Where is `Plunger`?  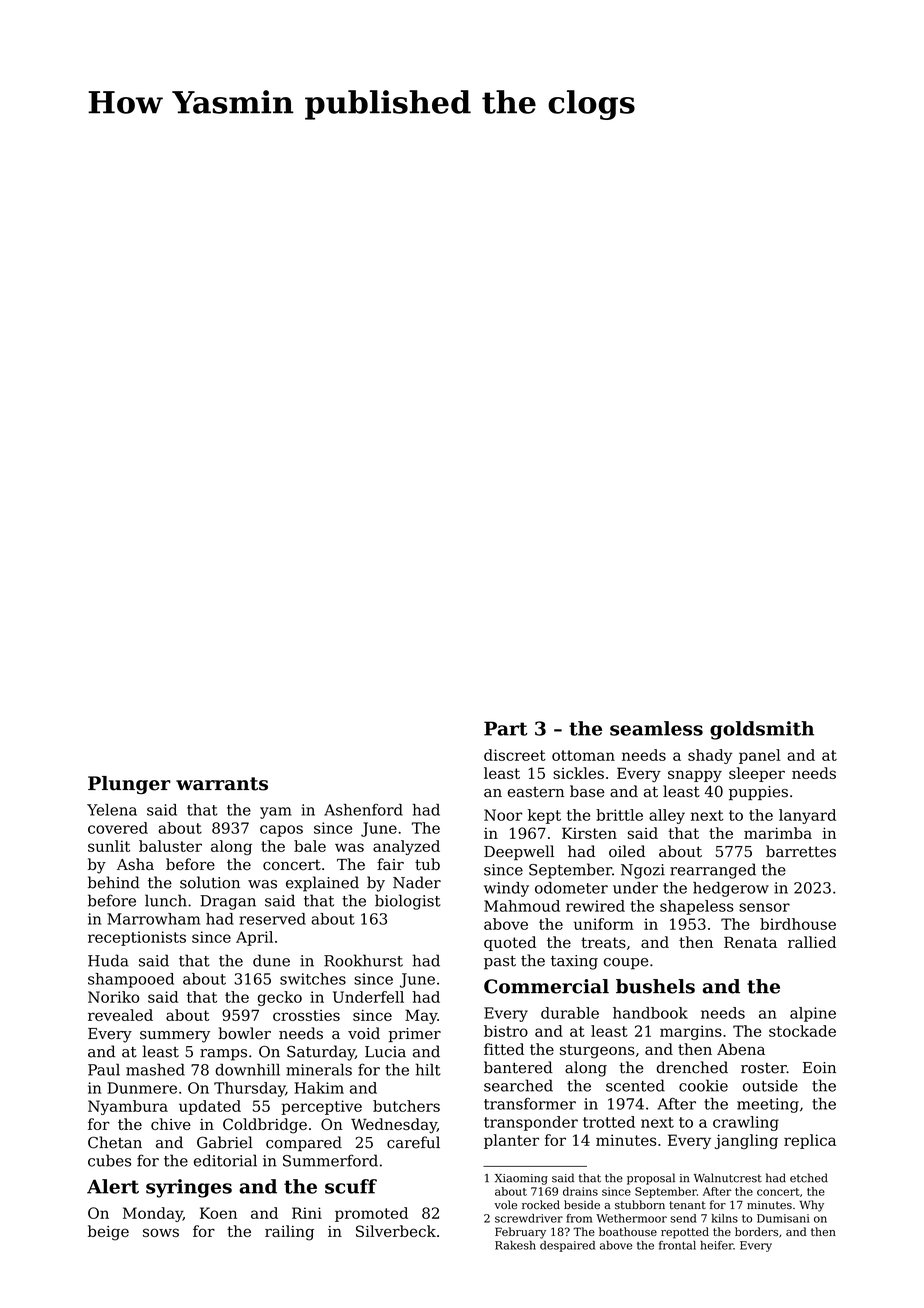 Plunger is located at coordinates (129, 785).
